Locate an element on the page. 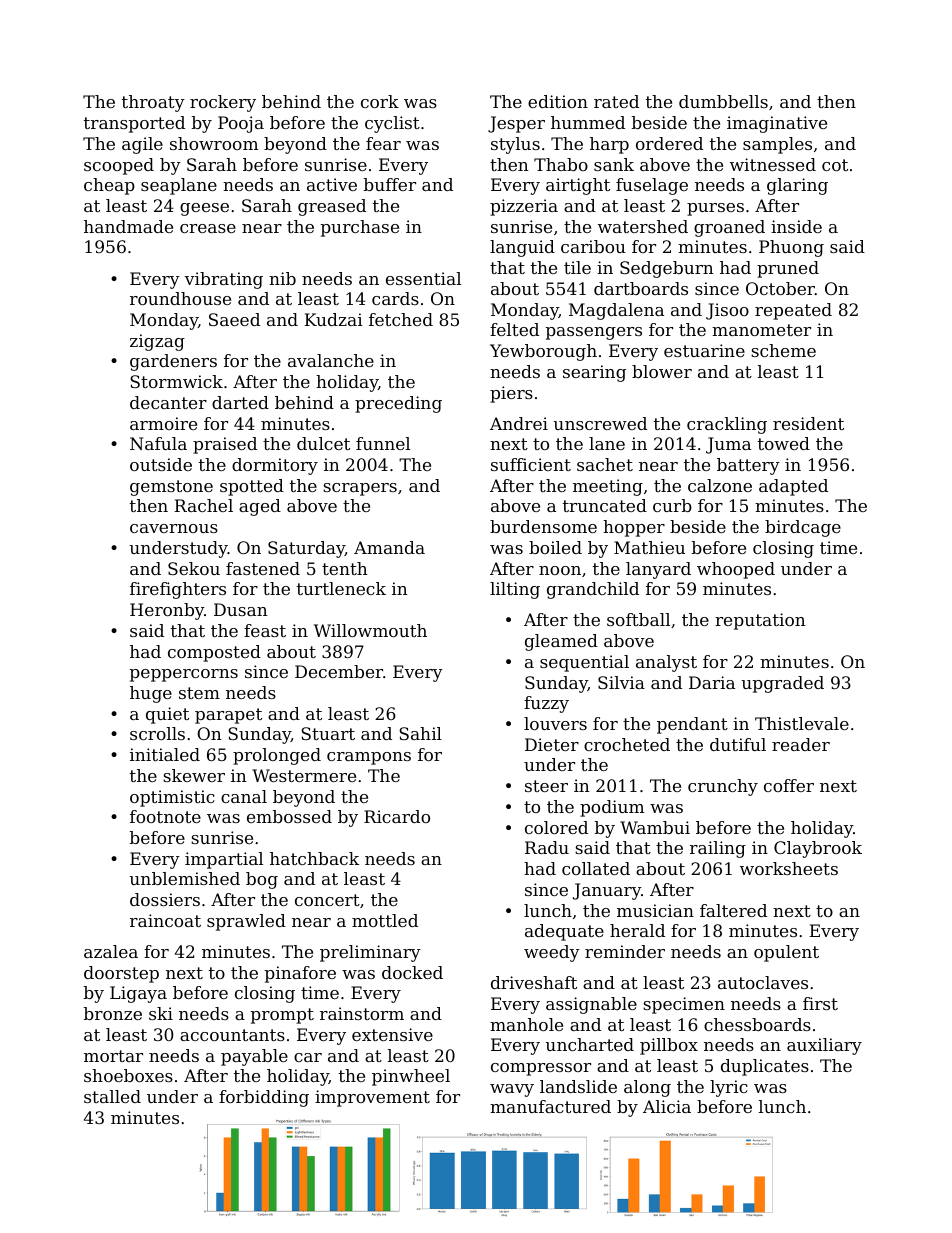  crampons is located at coordinates (369, 758).
